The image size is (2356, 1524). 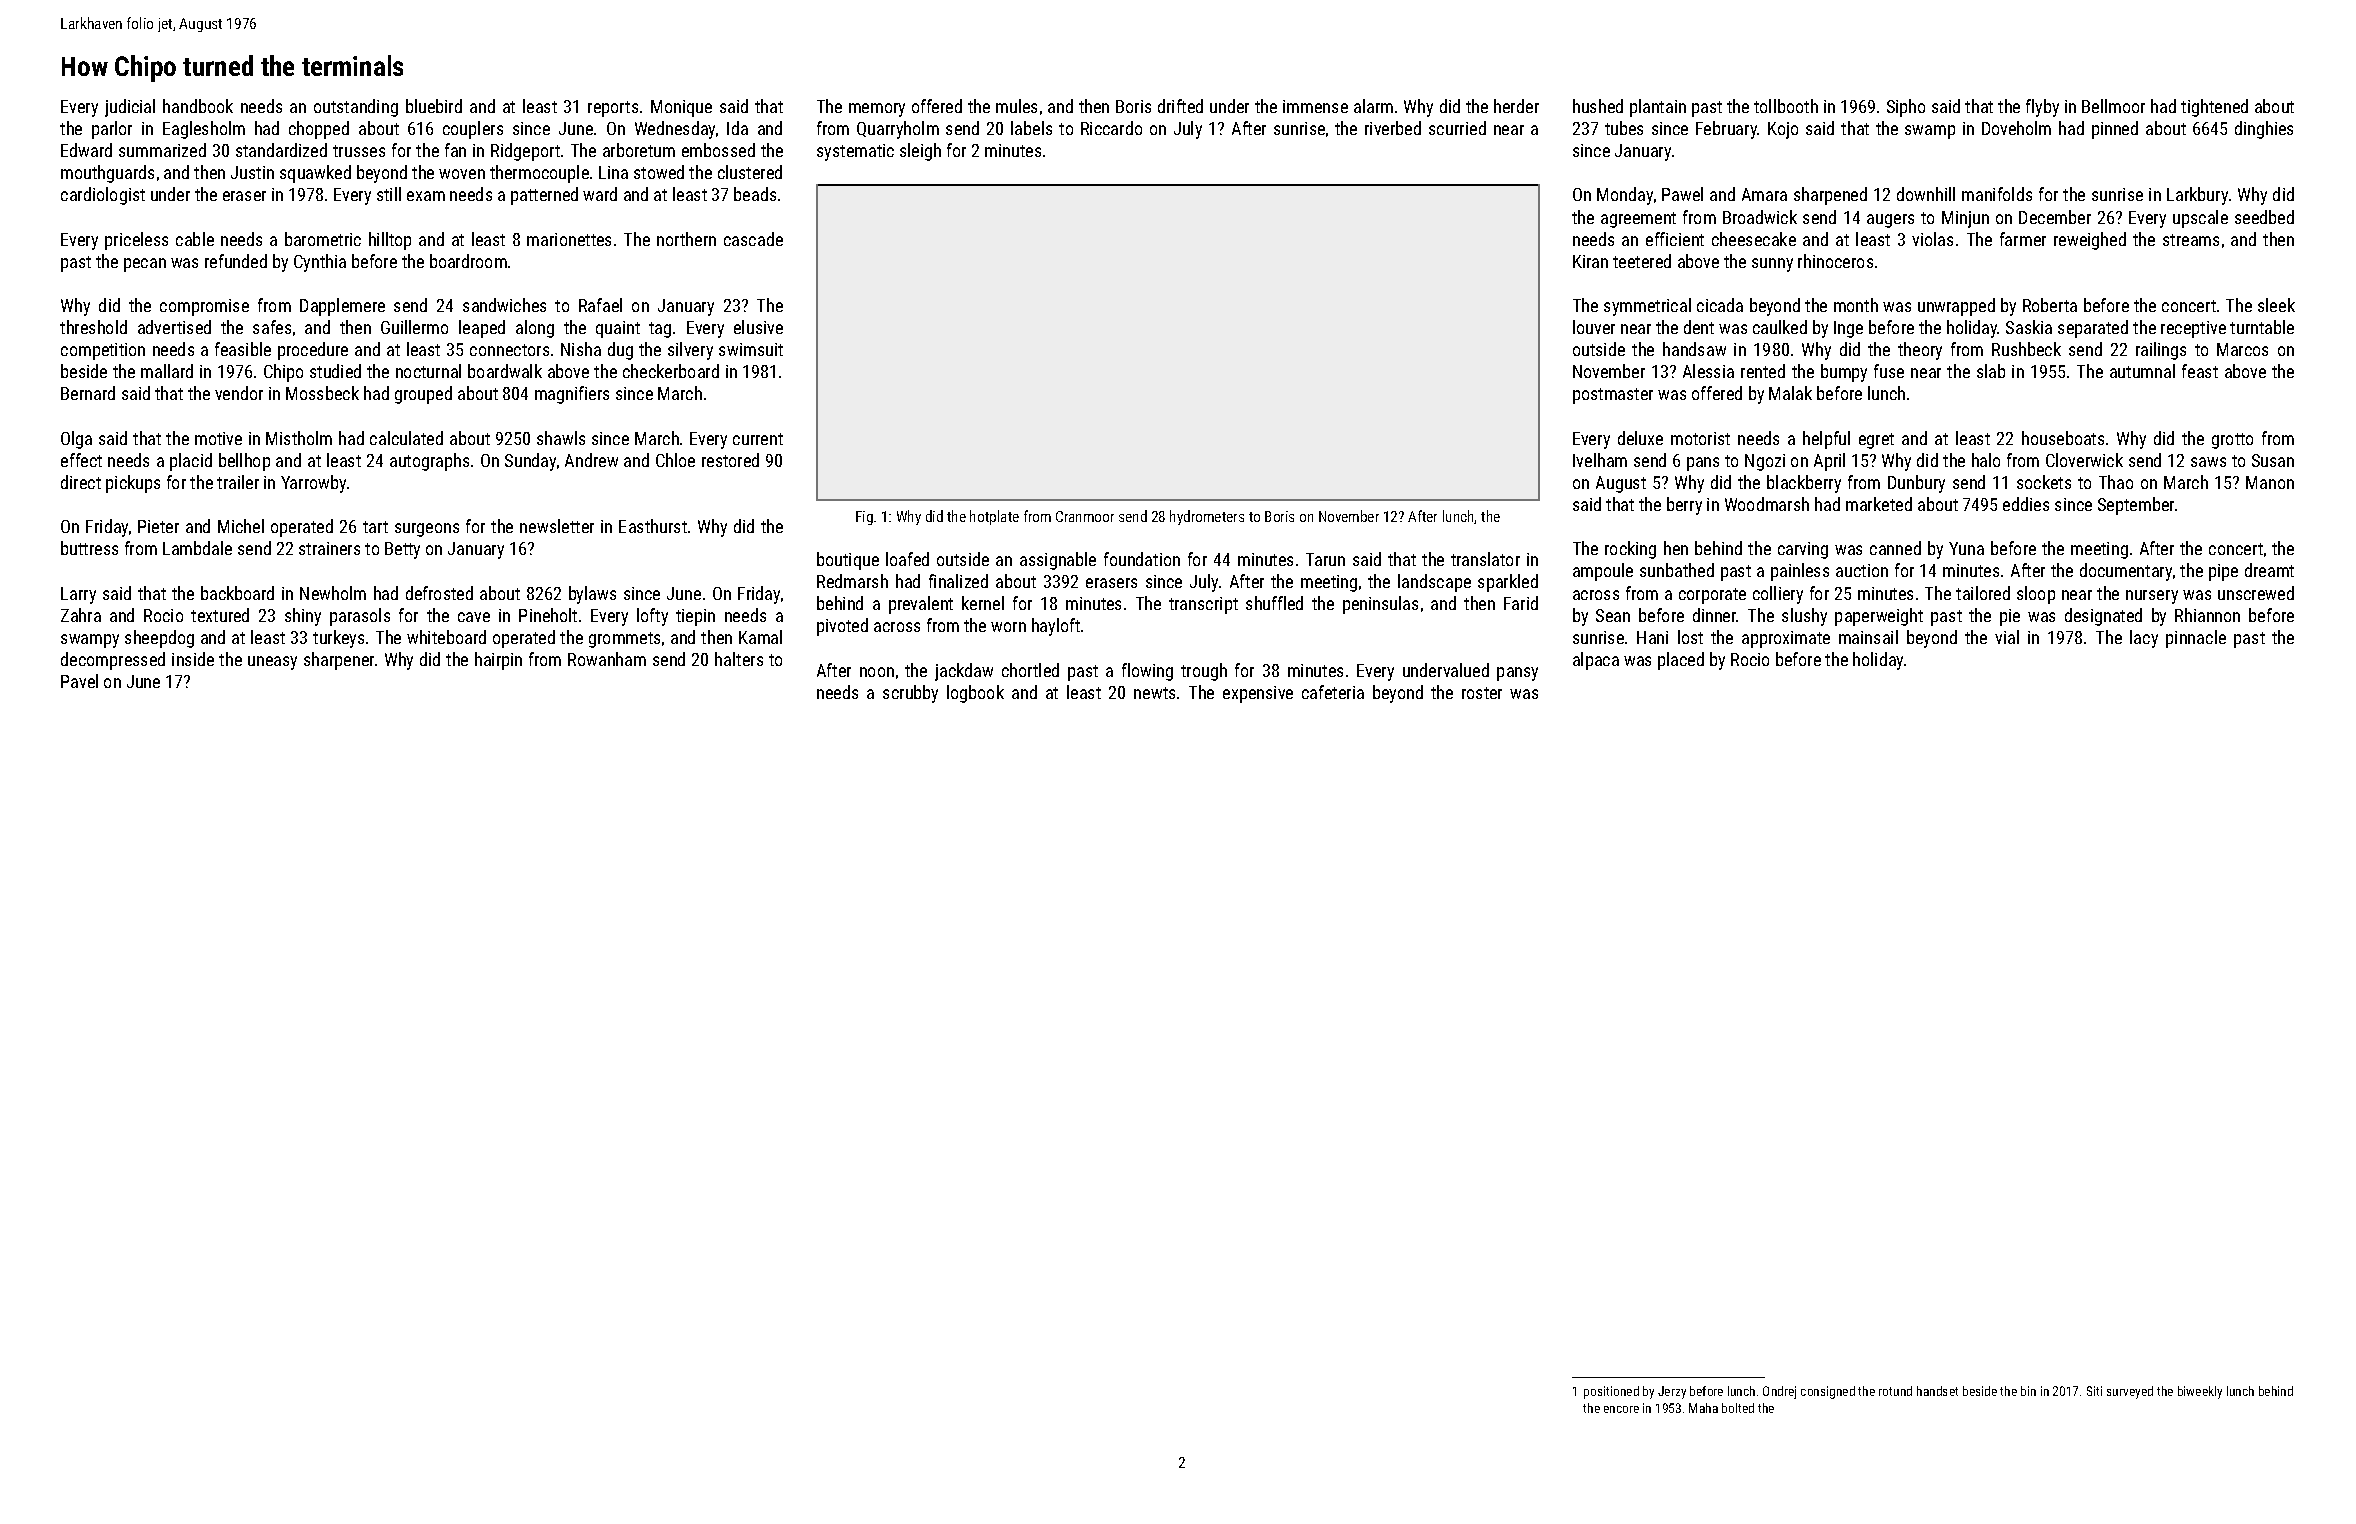 What do you see at coordinates (1738, 1408) in the document?
I see `bolted` at bounding box center [1738, 1408].
